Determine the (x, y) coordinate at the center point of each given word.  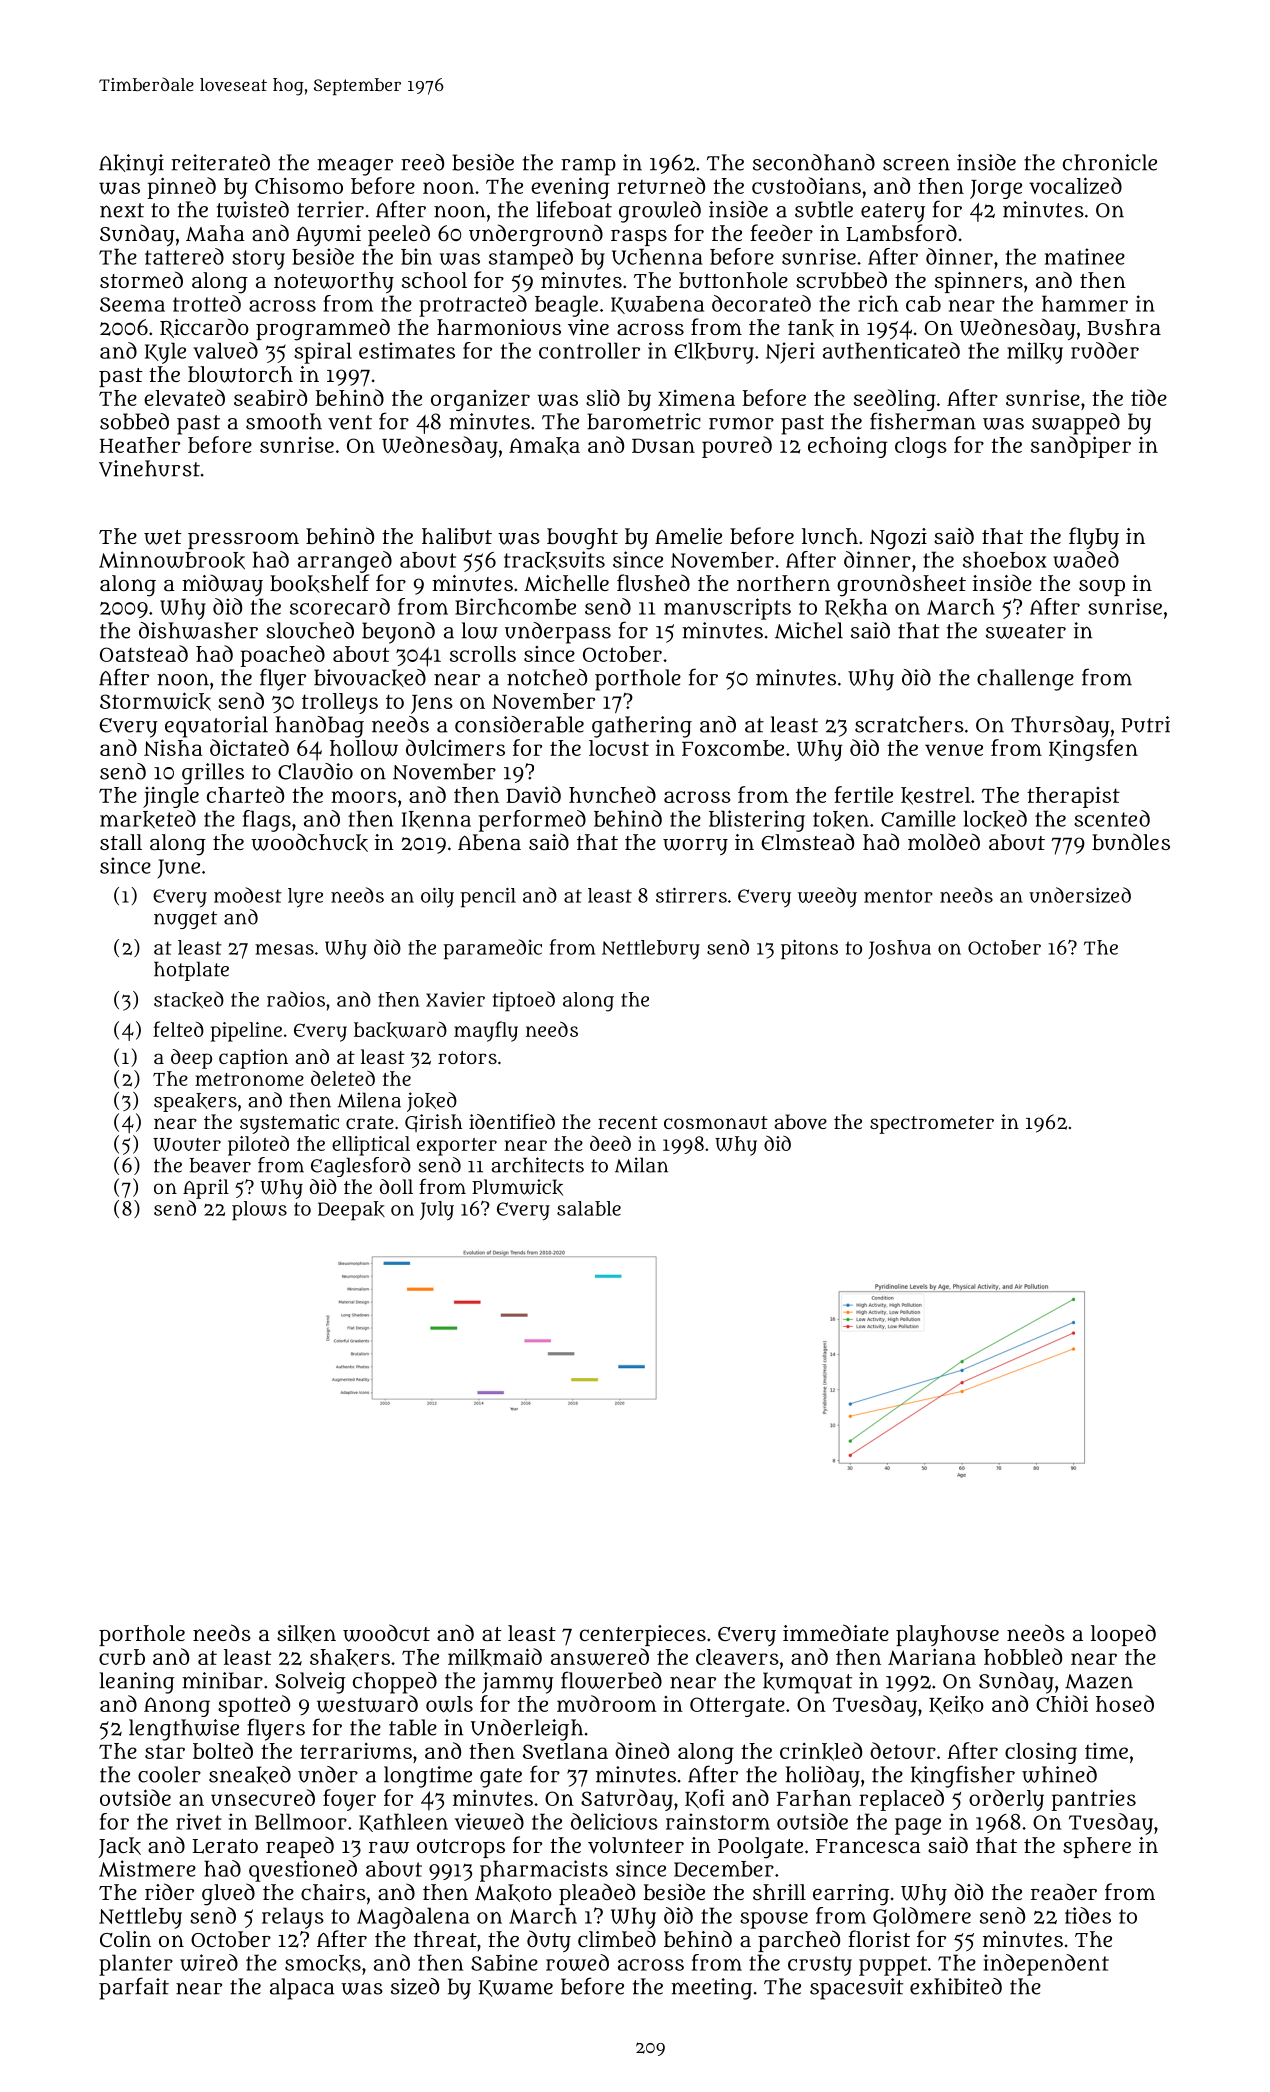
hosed (1125, 1703)
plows (259, 1211)
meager (355, 167)
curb (122, 1657)
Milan (641, 1165)
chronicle (1110, 162)
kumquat (807, 1683)
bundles (1131, 842)
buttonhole (733, 280)
